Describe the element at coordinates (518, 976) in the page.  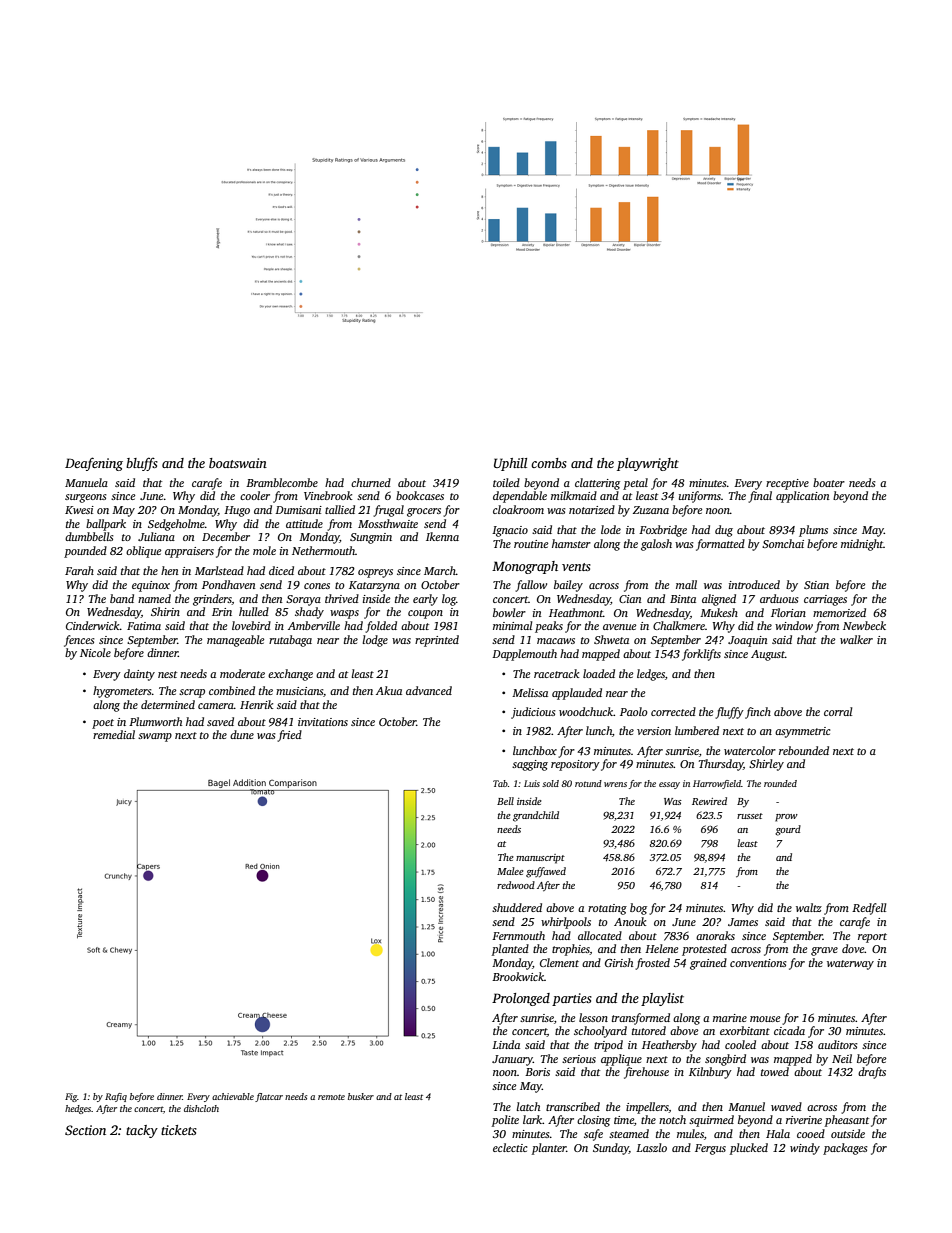
I see `Brookwick` at that location.
